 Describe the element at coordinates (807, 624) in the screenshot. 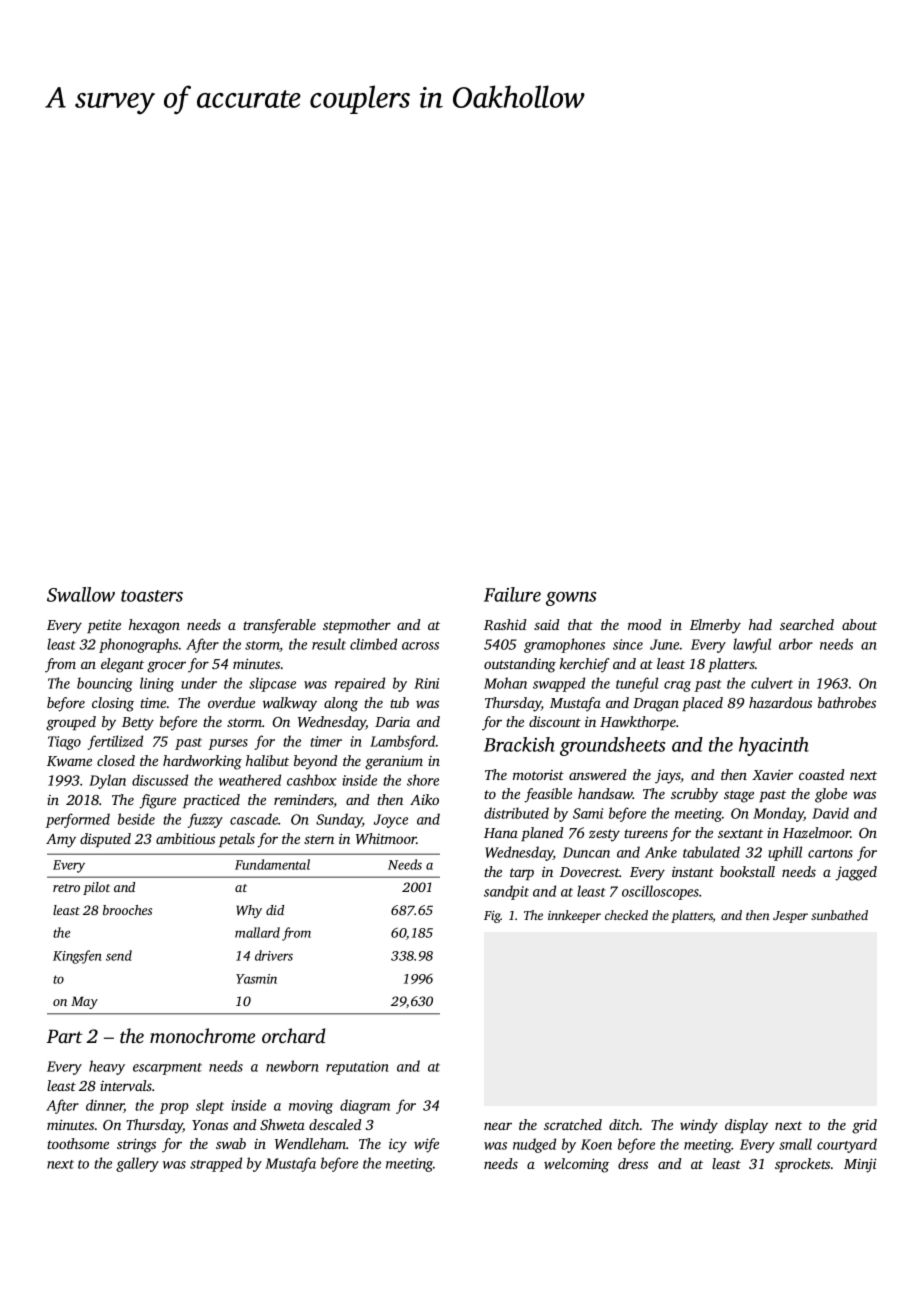

I see `searched` at that location.
